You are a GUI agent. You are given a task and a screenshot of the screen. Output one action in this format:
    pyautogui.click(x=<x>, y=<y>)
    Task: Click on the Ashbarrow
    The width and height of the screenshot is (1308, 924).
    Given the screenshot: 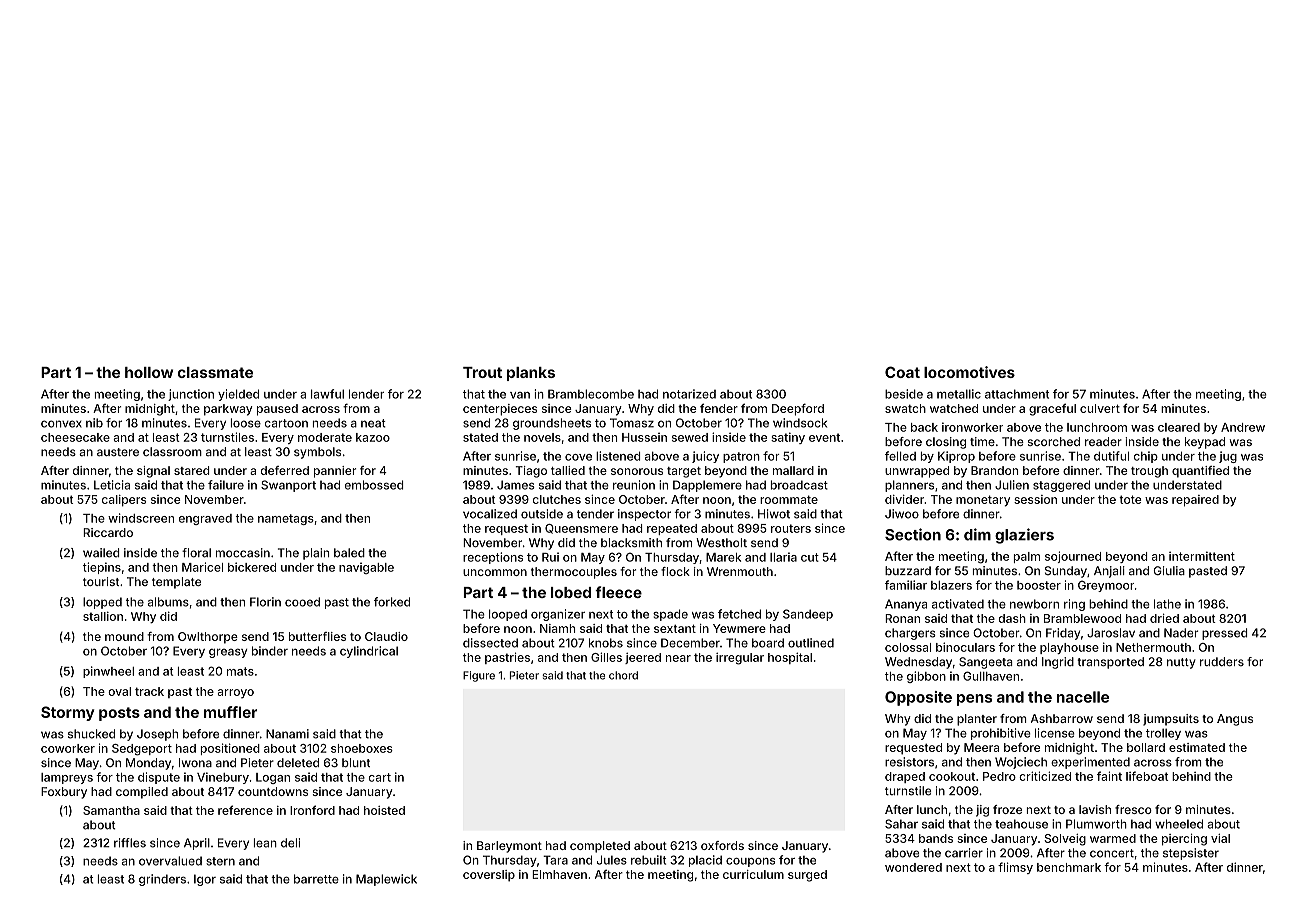 What is the action you would take?
    pyautogui.click(x=1062, y=718)
